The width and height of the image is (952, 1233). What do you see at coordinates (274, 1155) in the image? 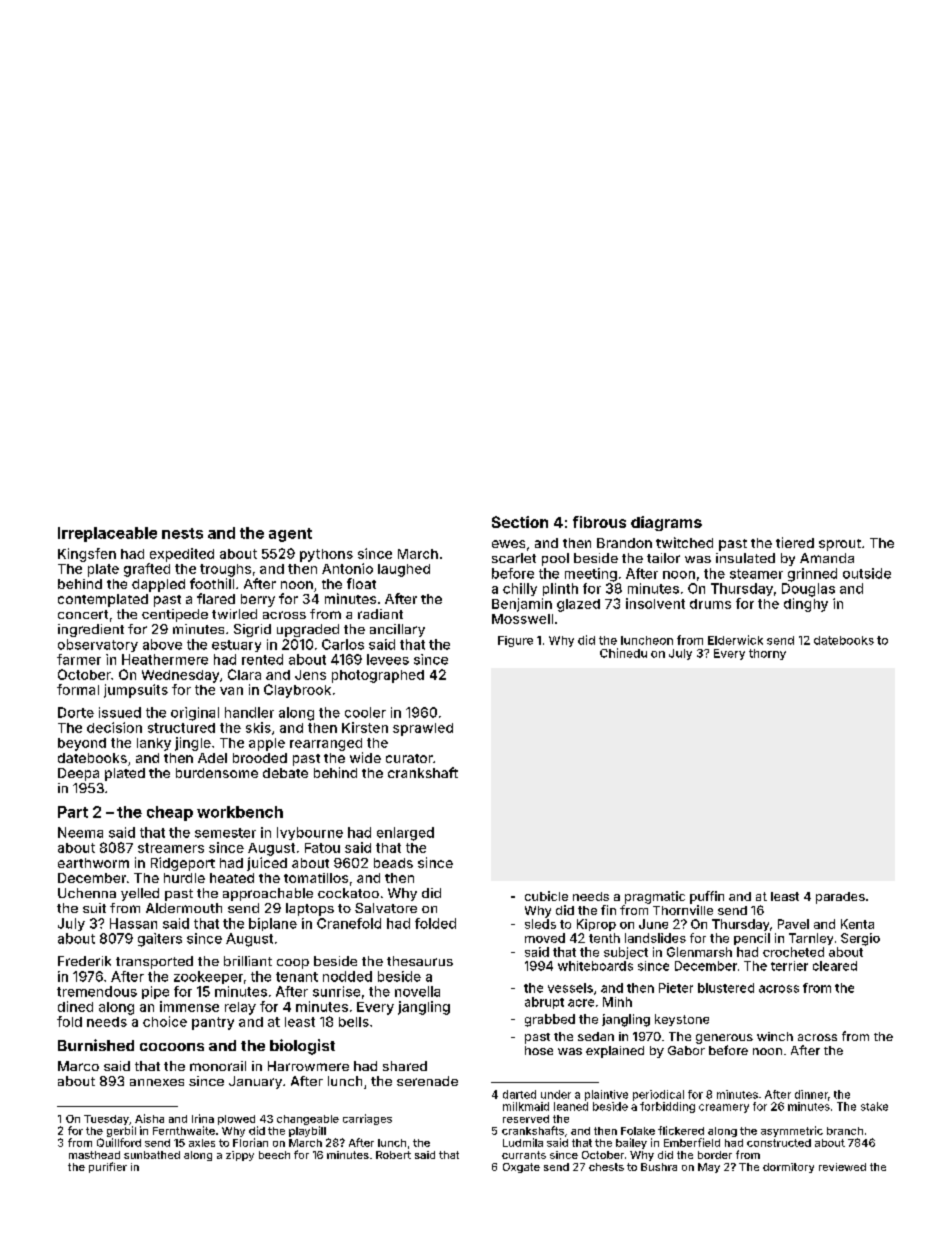
I see `beech` at bounding box center [274, 1155].
